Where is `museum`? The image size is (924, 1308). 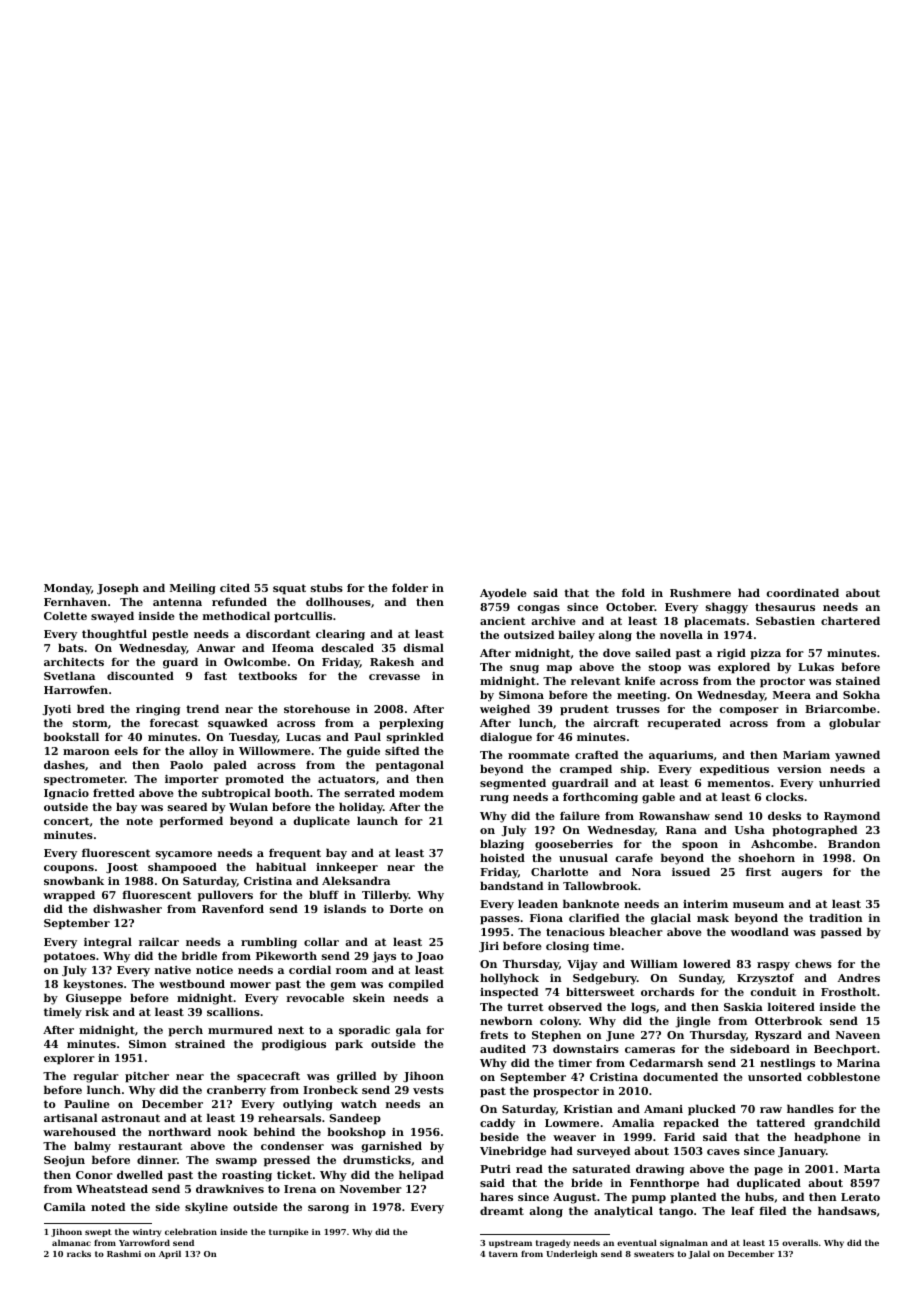 museum is located at coordinates (758, 905).
